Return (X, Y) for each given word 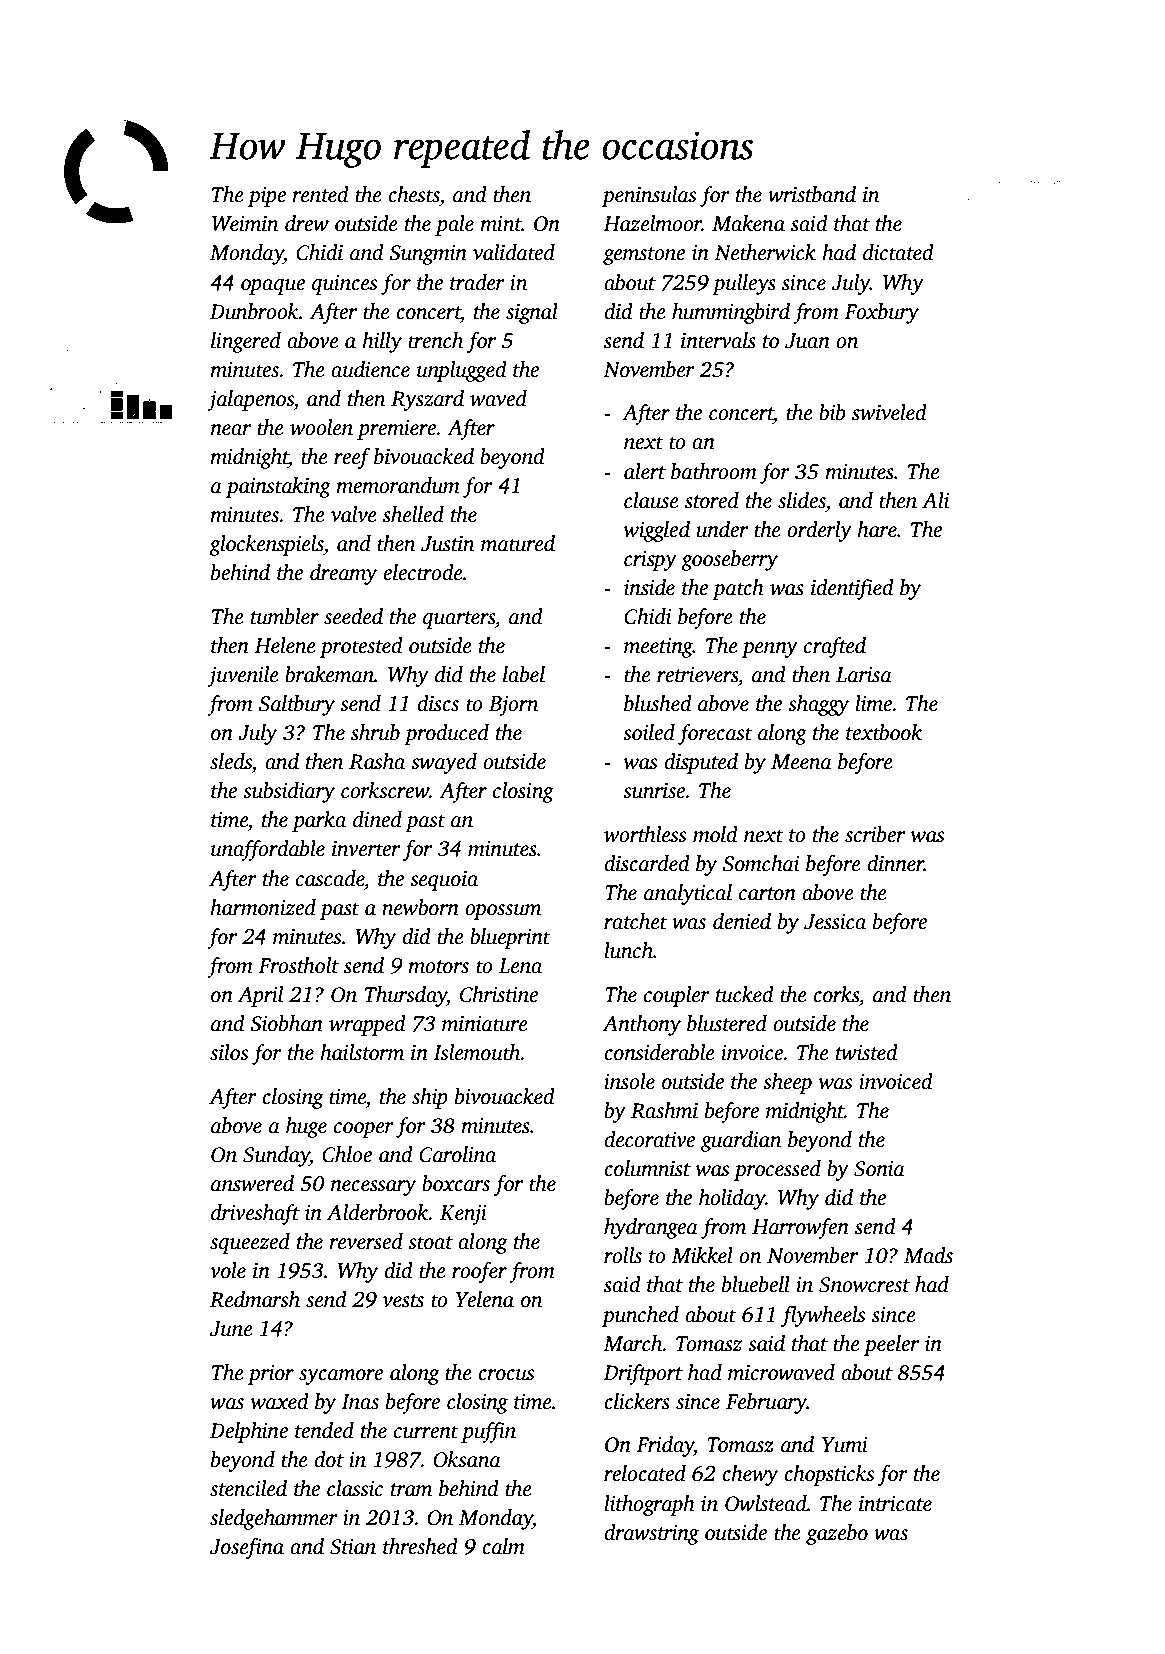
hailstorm (362, 1052)
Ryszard (427, 400)
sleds (231, 761)
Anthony (642, 1025)
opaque (273, 287)
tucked (745, 994)
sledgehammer (274, 1519)
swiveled (889, 412)
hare (877, 529)
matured (518, 543)
